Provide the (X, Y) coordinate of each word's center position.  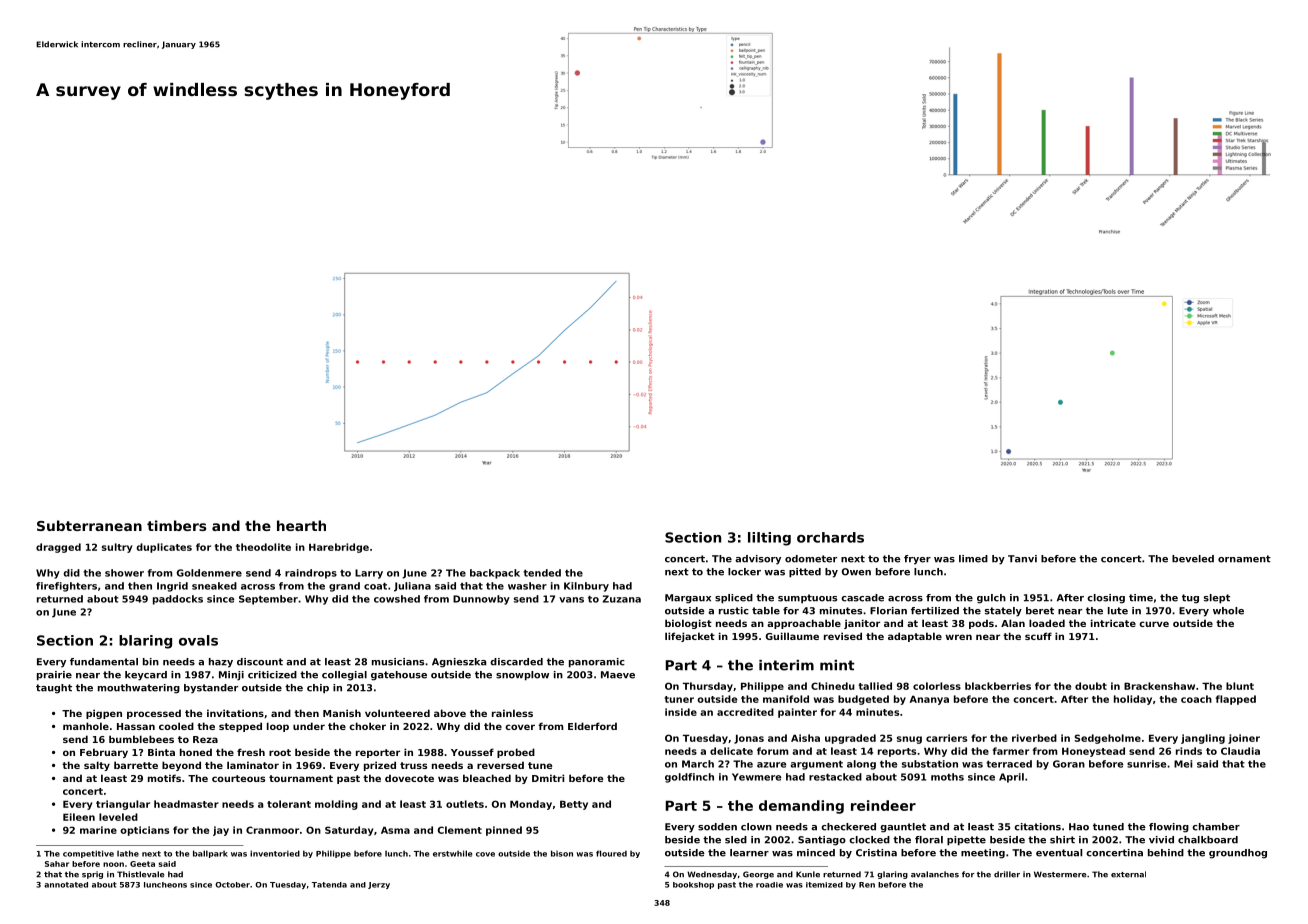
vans (571, 600)
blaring (145, 642)
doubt (1091, 686)
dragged (58, 548)
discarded (516, 662)
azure (771, 765)
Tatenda (329, 885)
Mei (1183, 764)
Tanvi (1022, 559)
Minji (231, 676)
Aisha (805, 738)
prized (380, 766)
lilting (769, 539)
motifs (164, 778)
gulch (991, 599)
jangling (1203, 739)
